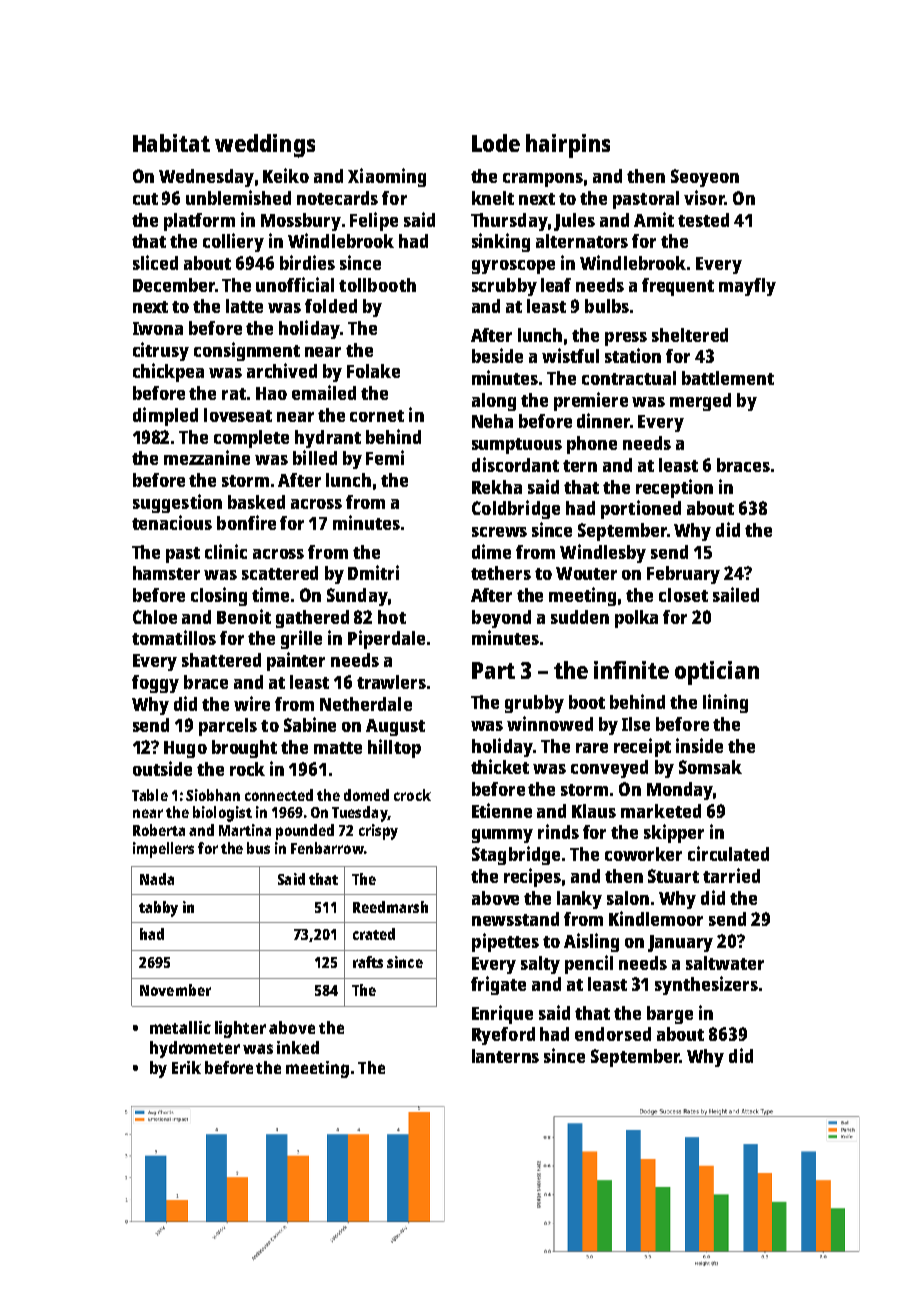 Image resolution: width=908 pixels, height=1316 pixels. What do you see at coordinates (642, 747) in the image?
I see `receipt` at bounding box center [642, 747].
